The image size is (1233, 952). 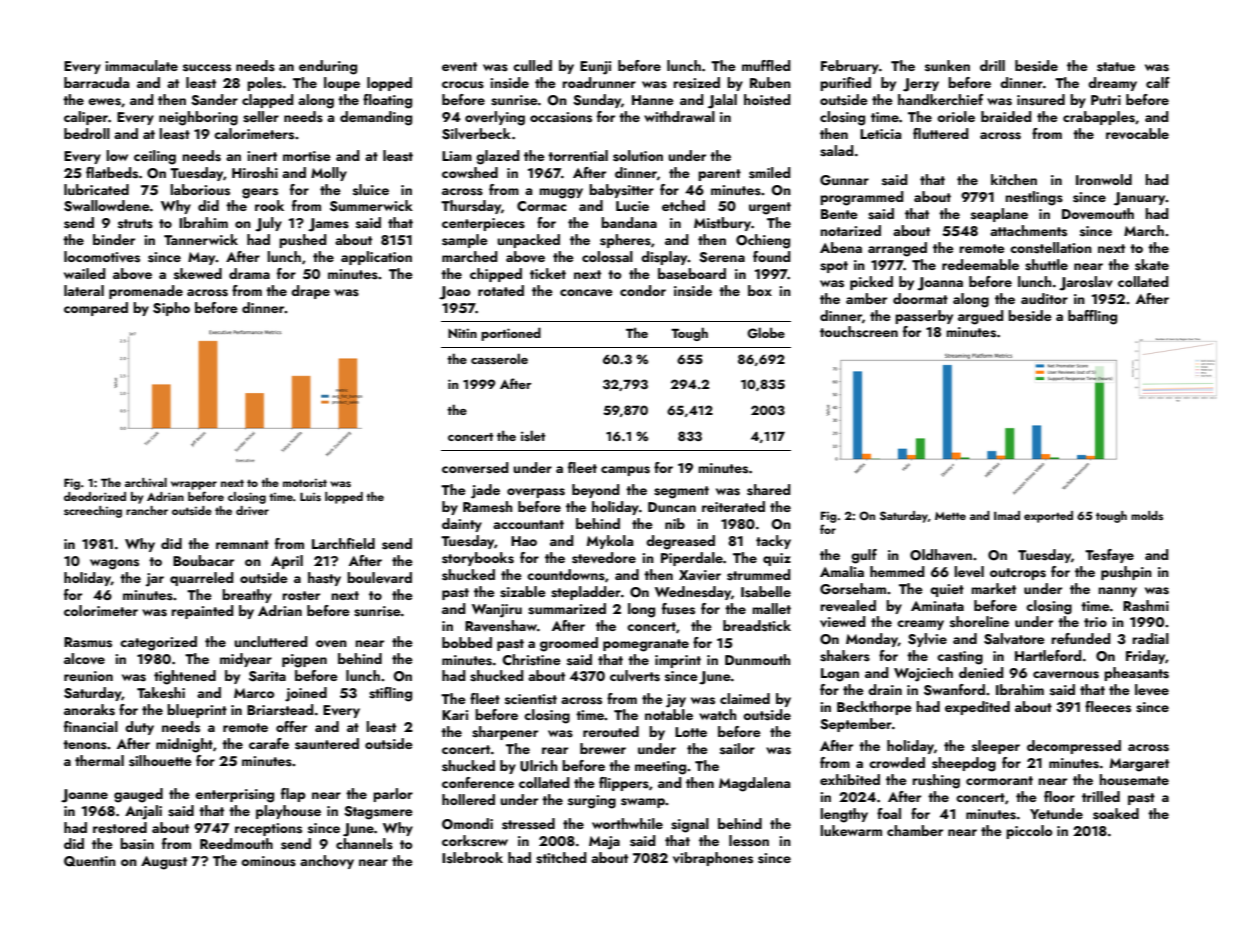 What do you see at coordinates (475, 468) in the image?
I see `conversed` at bounding box center [475, 468].
